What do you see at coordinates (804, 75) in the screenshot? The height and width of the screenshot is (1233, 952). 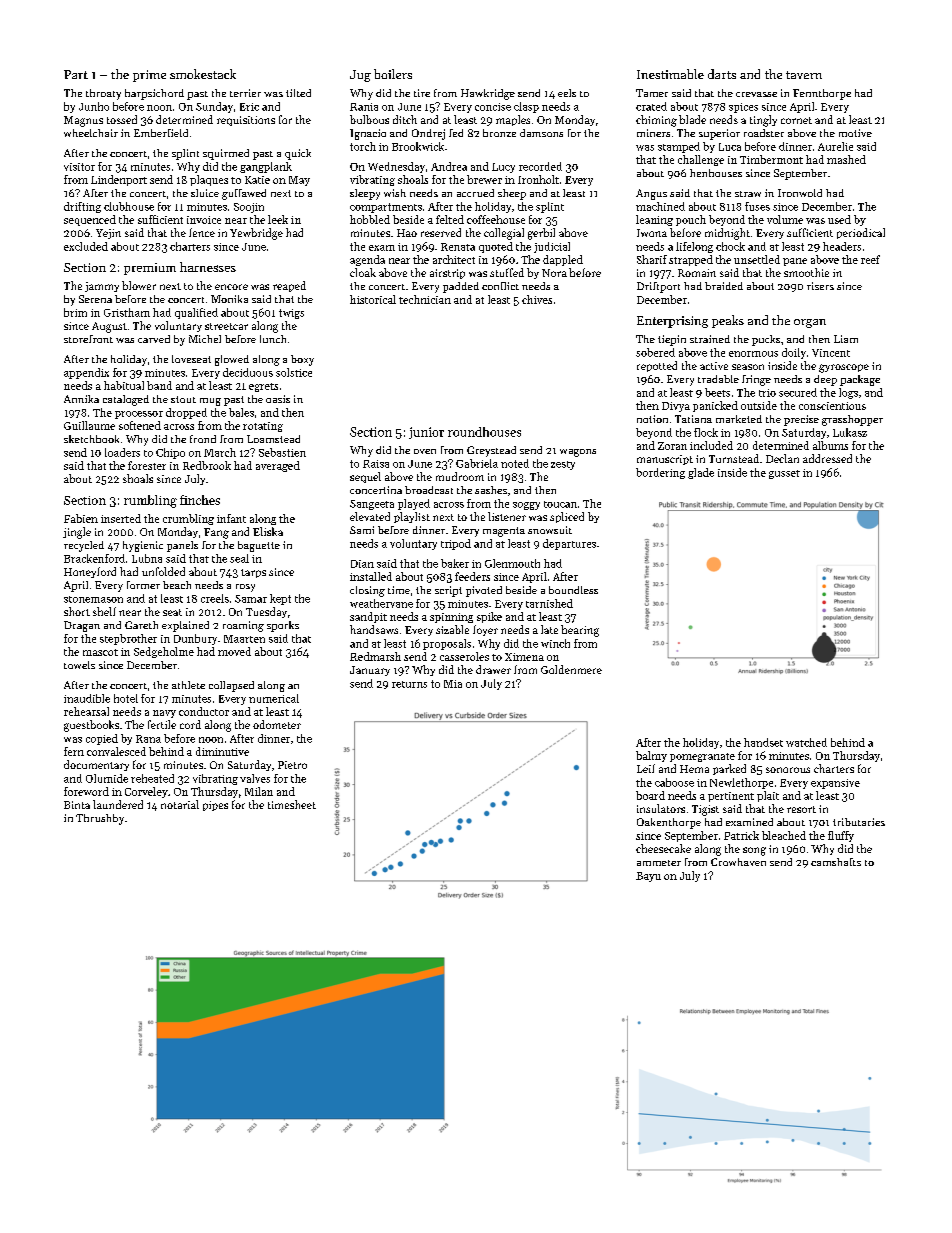 I see `tavern` at bounding box center [804, 75].
